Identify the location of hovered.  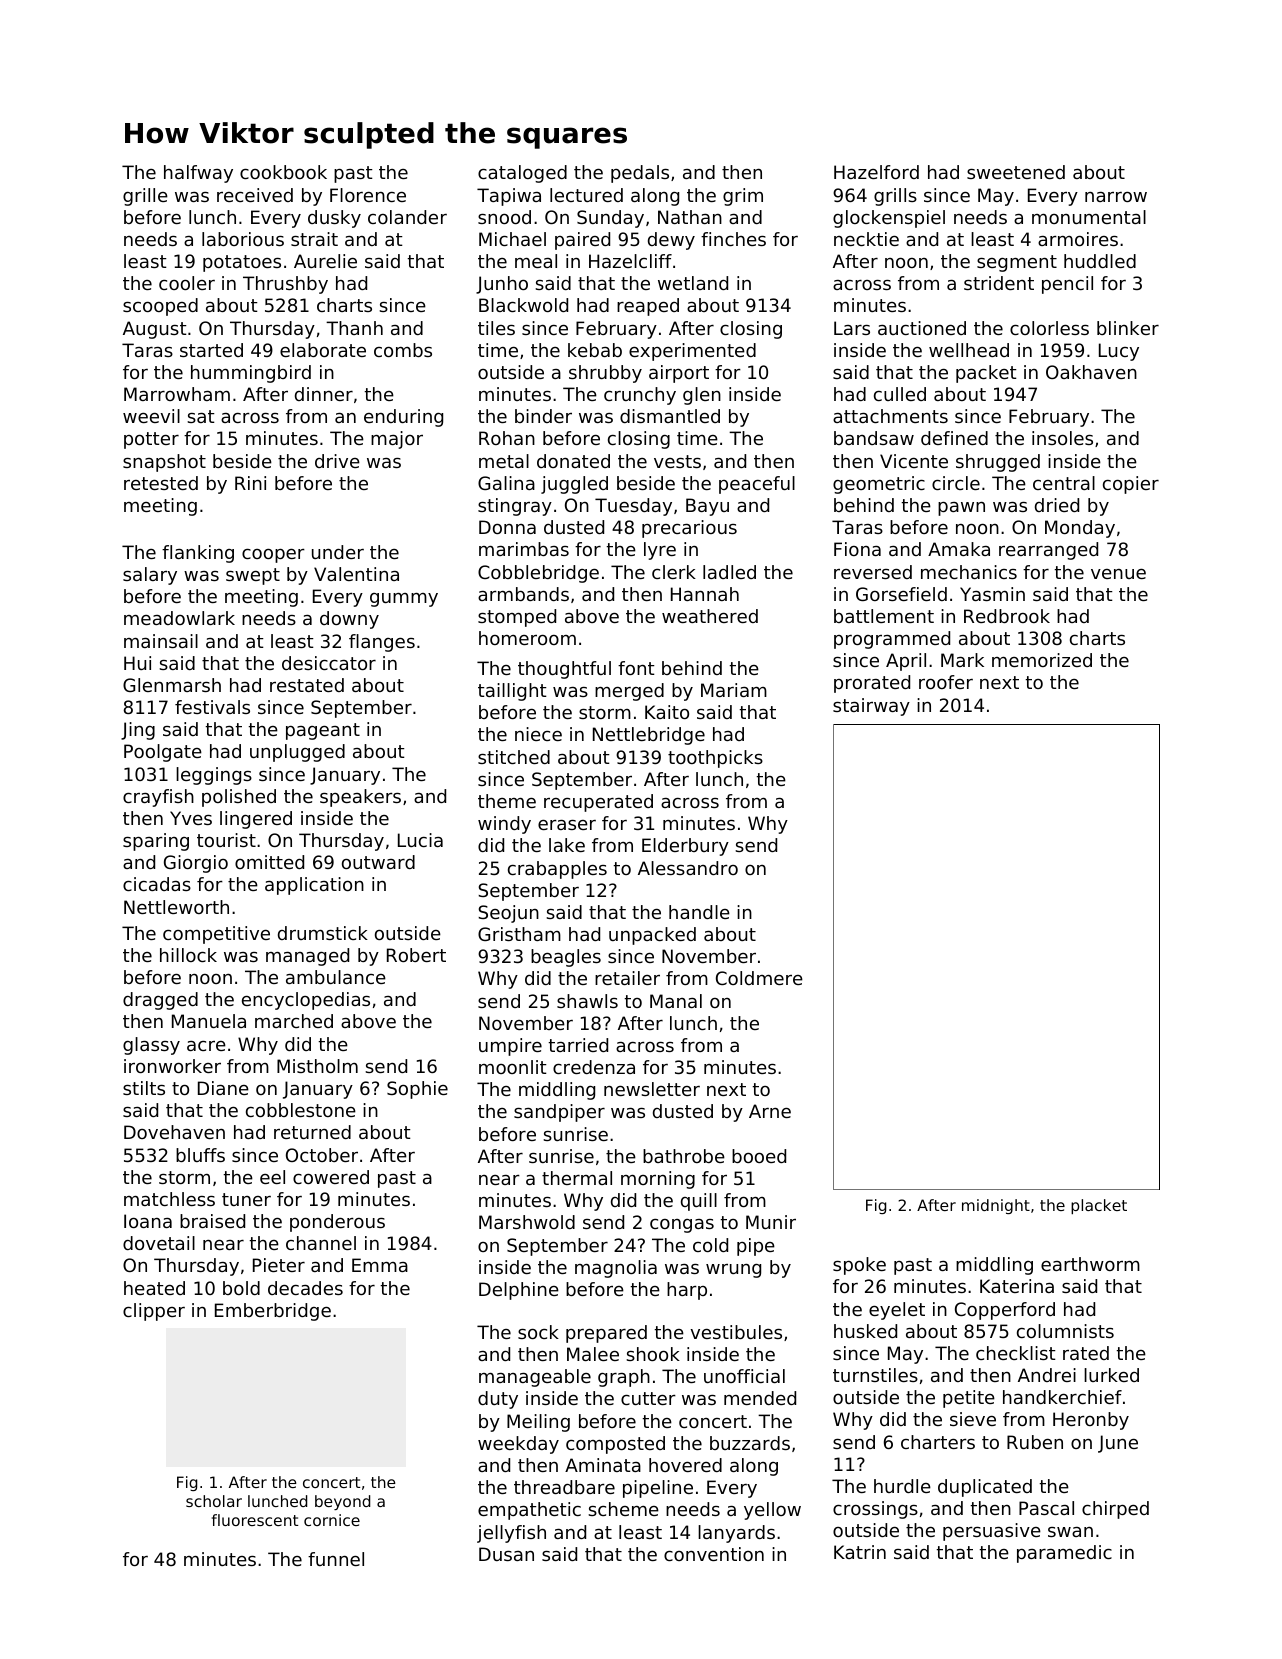
(685, 1465).
